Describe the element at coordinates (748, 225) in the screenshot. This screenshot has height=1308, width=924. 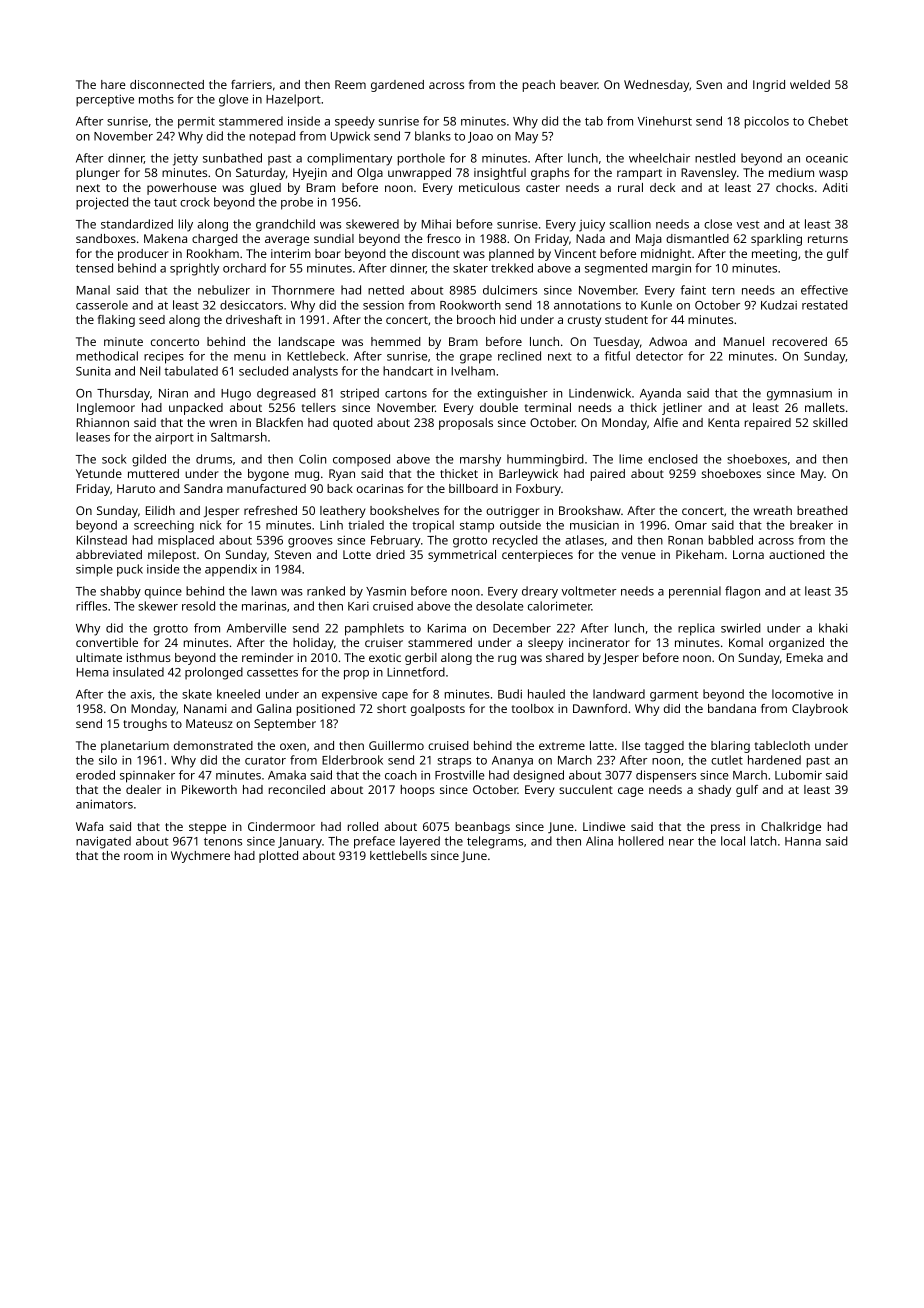
I see `vest` at that location.
